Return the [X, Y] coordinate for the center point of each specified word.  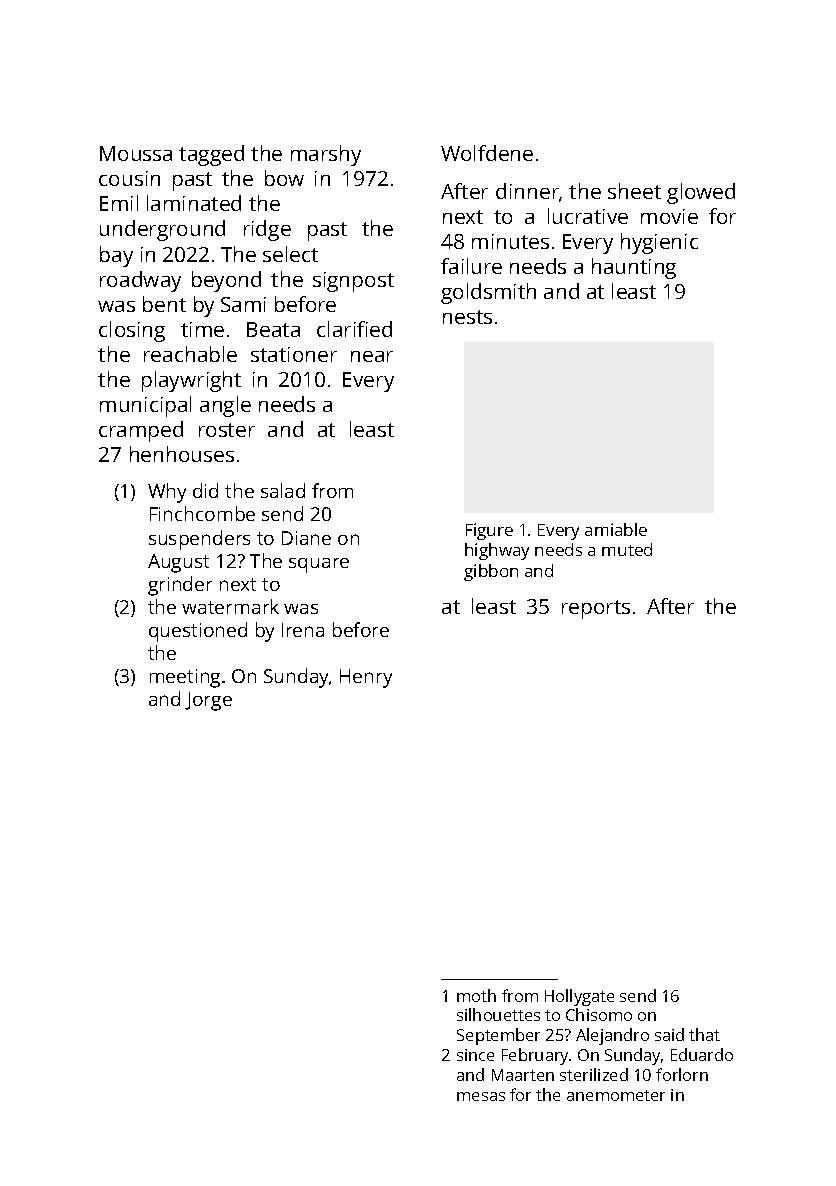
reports [596, 609]
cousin [129, 178]
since [475, 1055]
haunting [634, 268]
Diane [306, 538]
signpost [353, 282]
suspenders [199, 540]
